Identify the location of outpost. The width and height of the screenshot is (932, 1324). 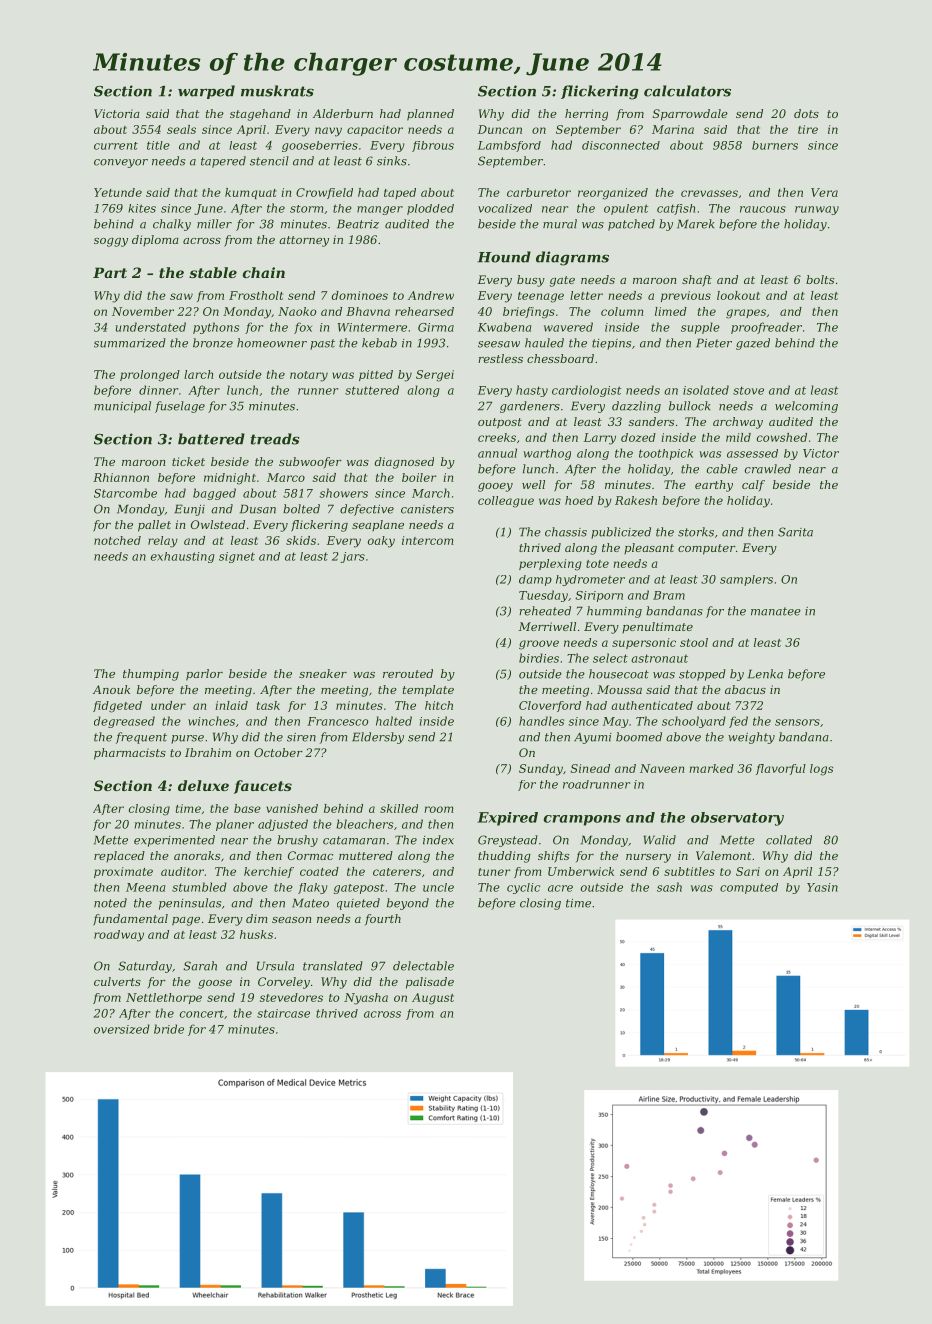
(500, 423).
